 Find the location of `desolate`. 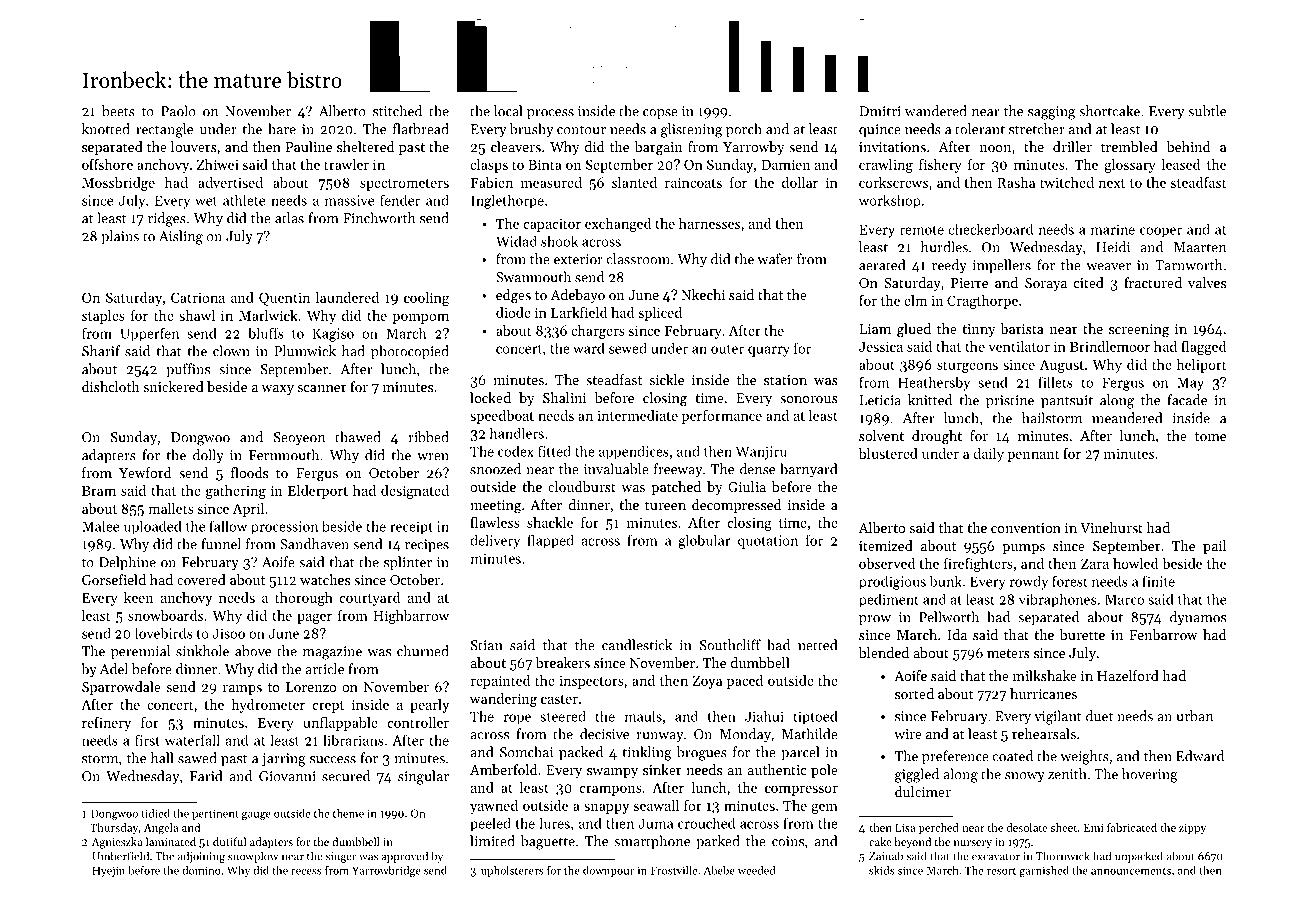

desolate is located at coordinates (1027, 827).
